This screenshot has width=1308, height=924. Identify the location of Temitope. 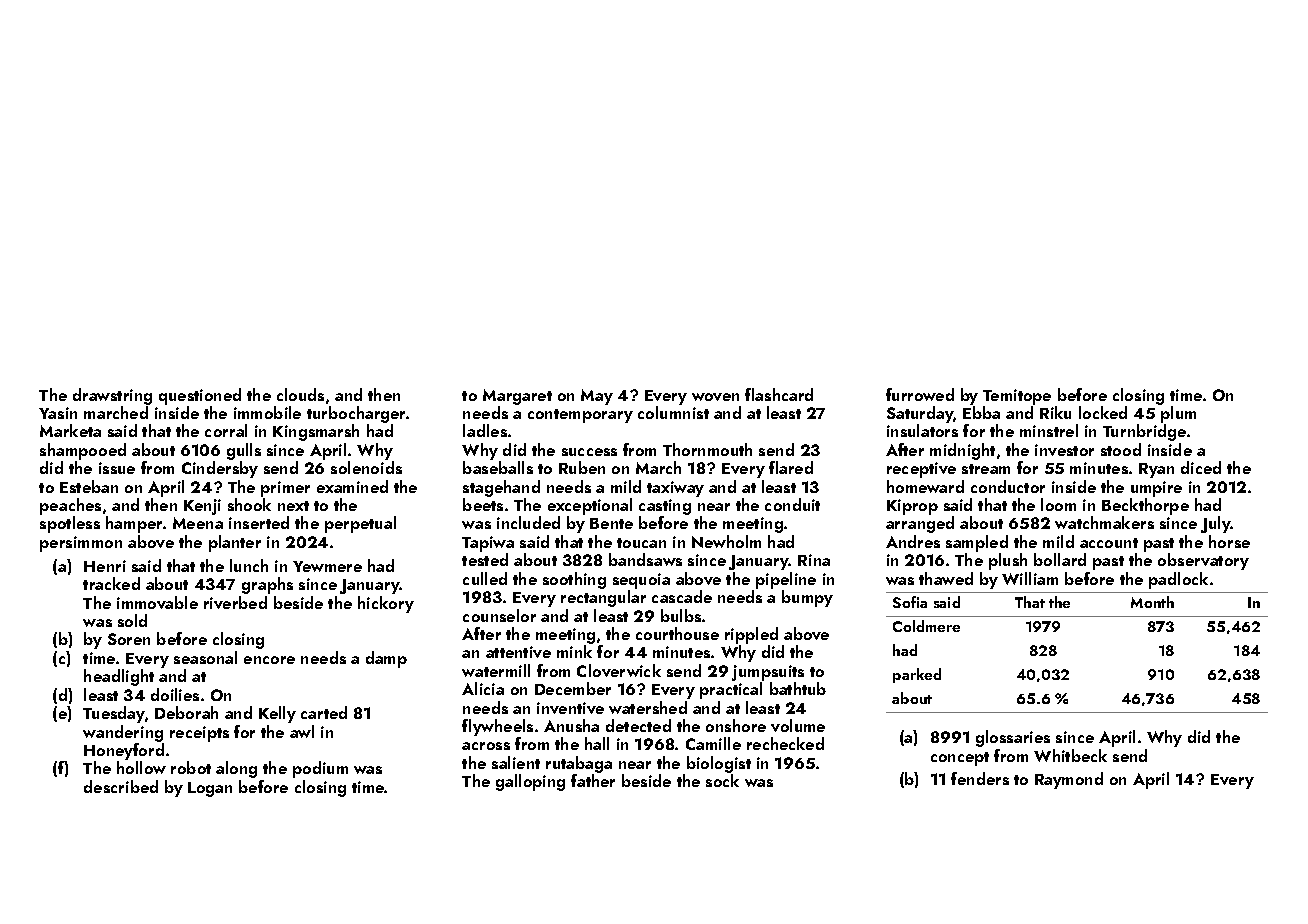
(1017, 397).
